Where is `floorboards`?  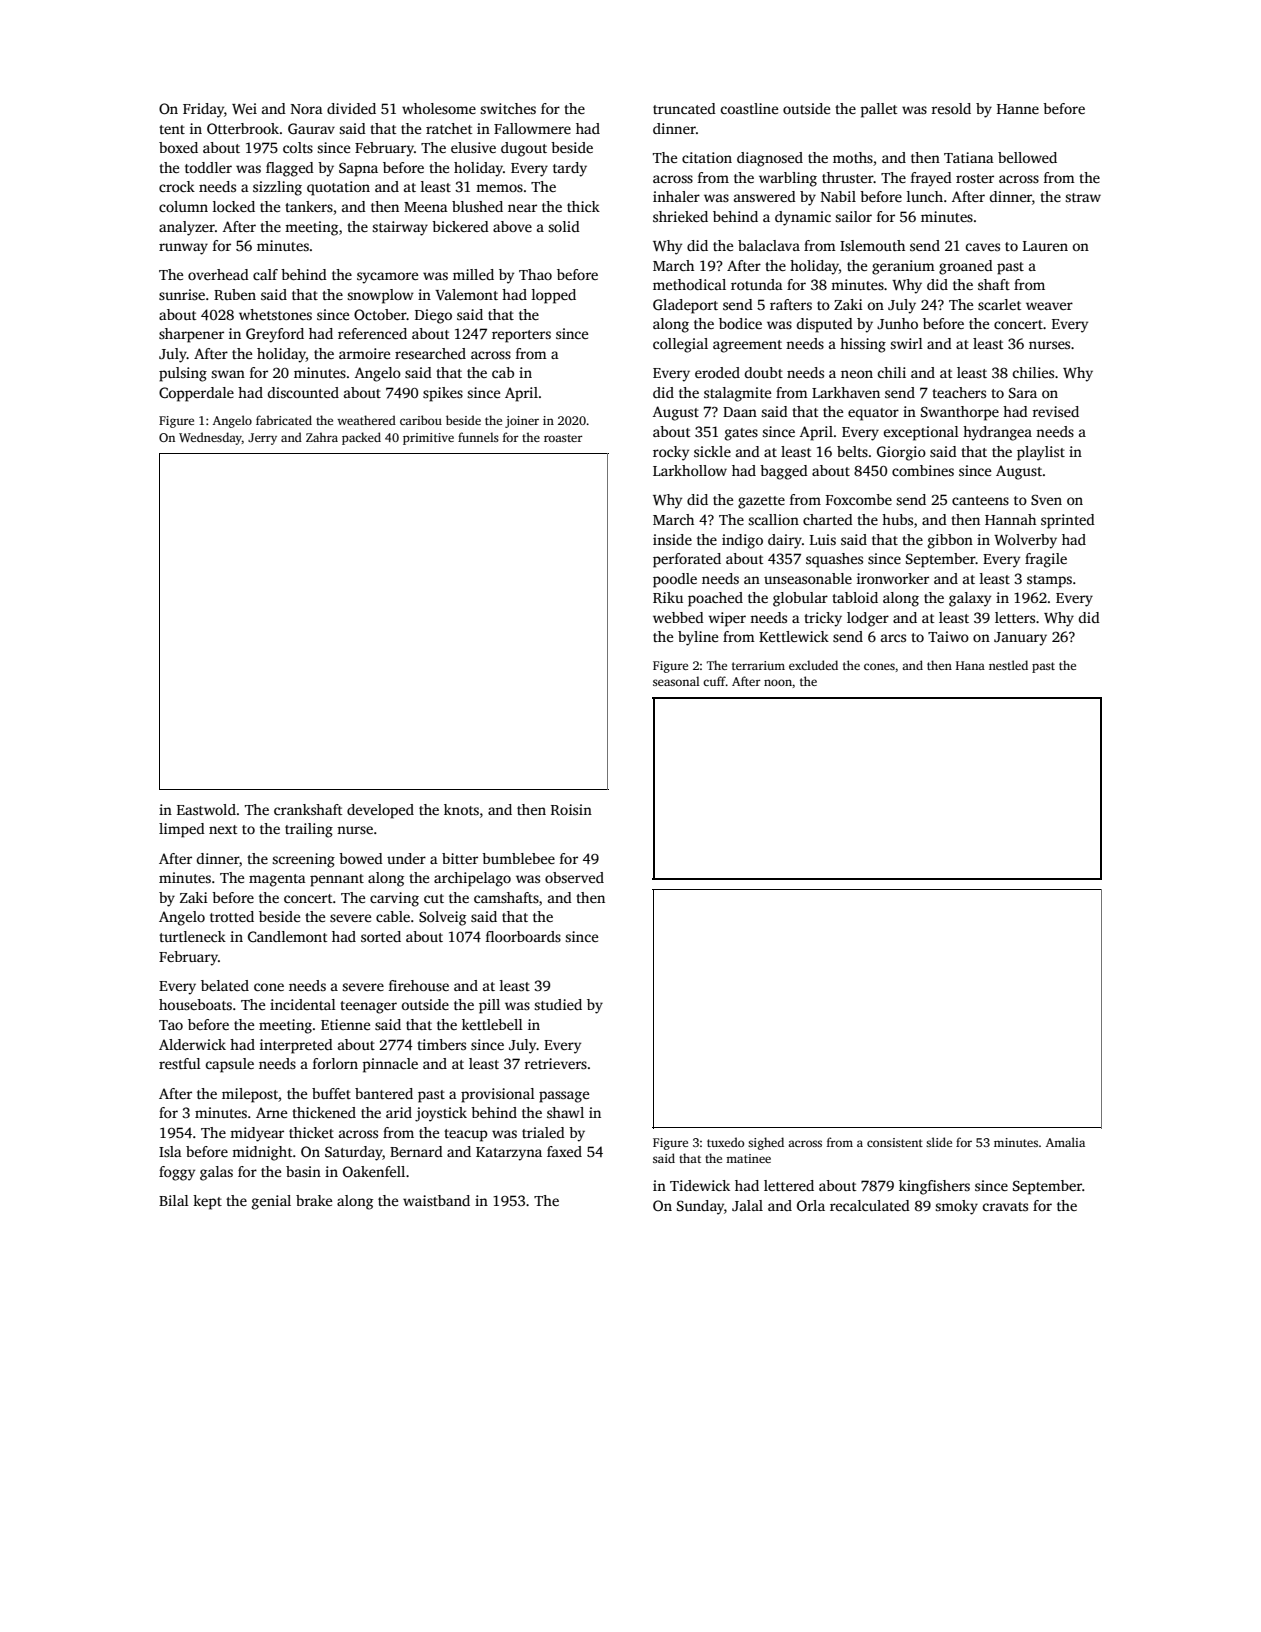 floorboards is located at coordinates (523, 936).
